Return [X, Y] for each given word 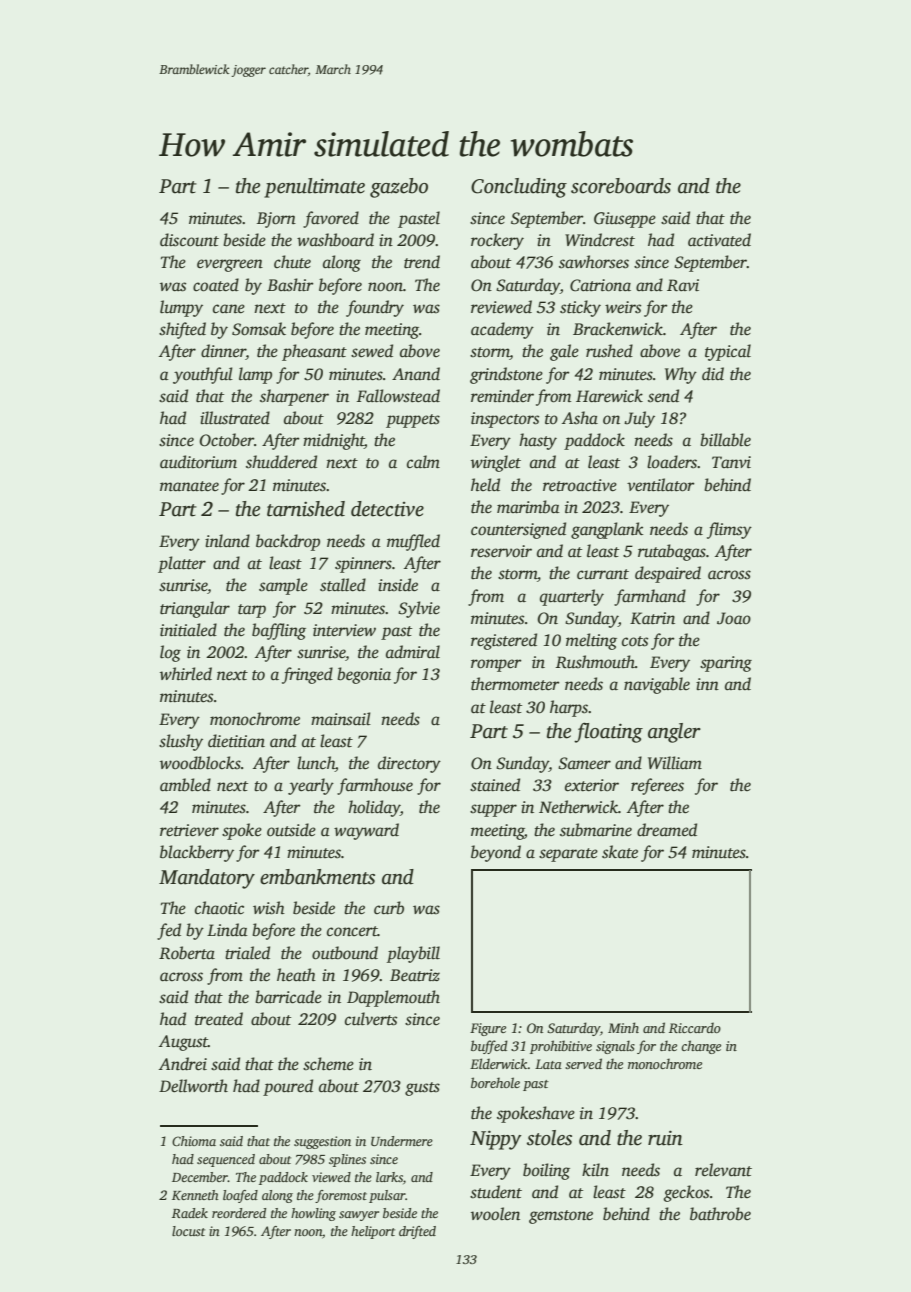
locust [188, 1231]
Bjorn [276, 220]
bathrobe [720, 1214]
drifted [417, 1232]
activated [719, 240]
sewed [372, 351]
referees [657, 786]
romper [496, 665]
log [170, 653]
